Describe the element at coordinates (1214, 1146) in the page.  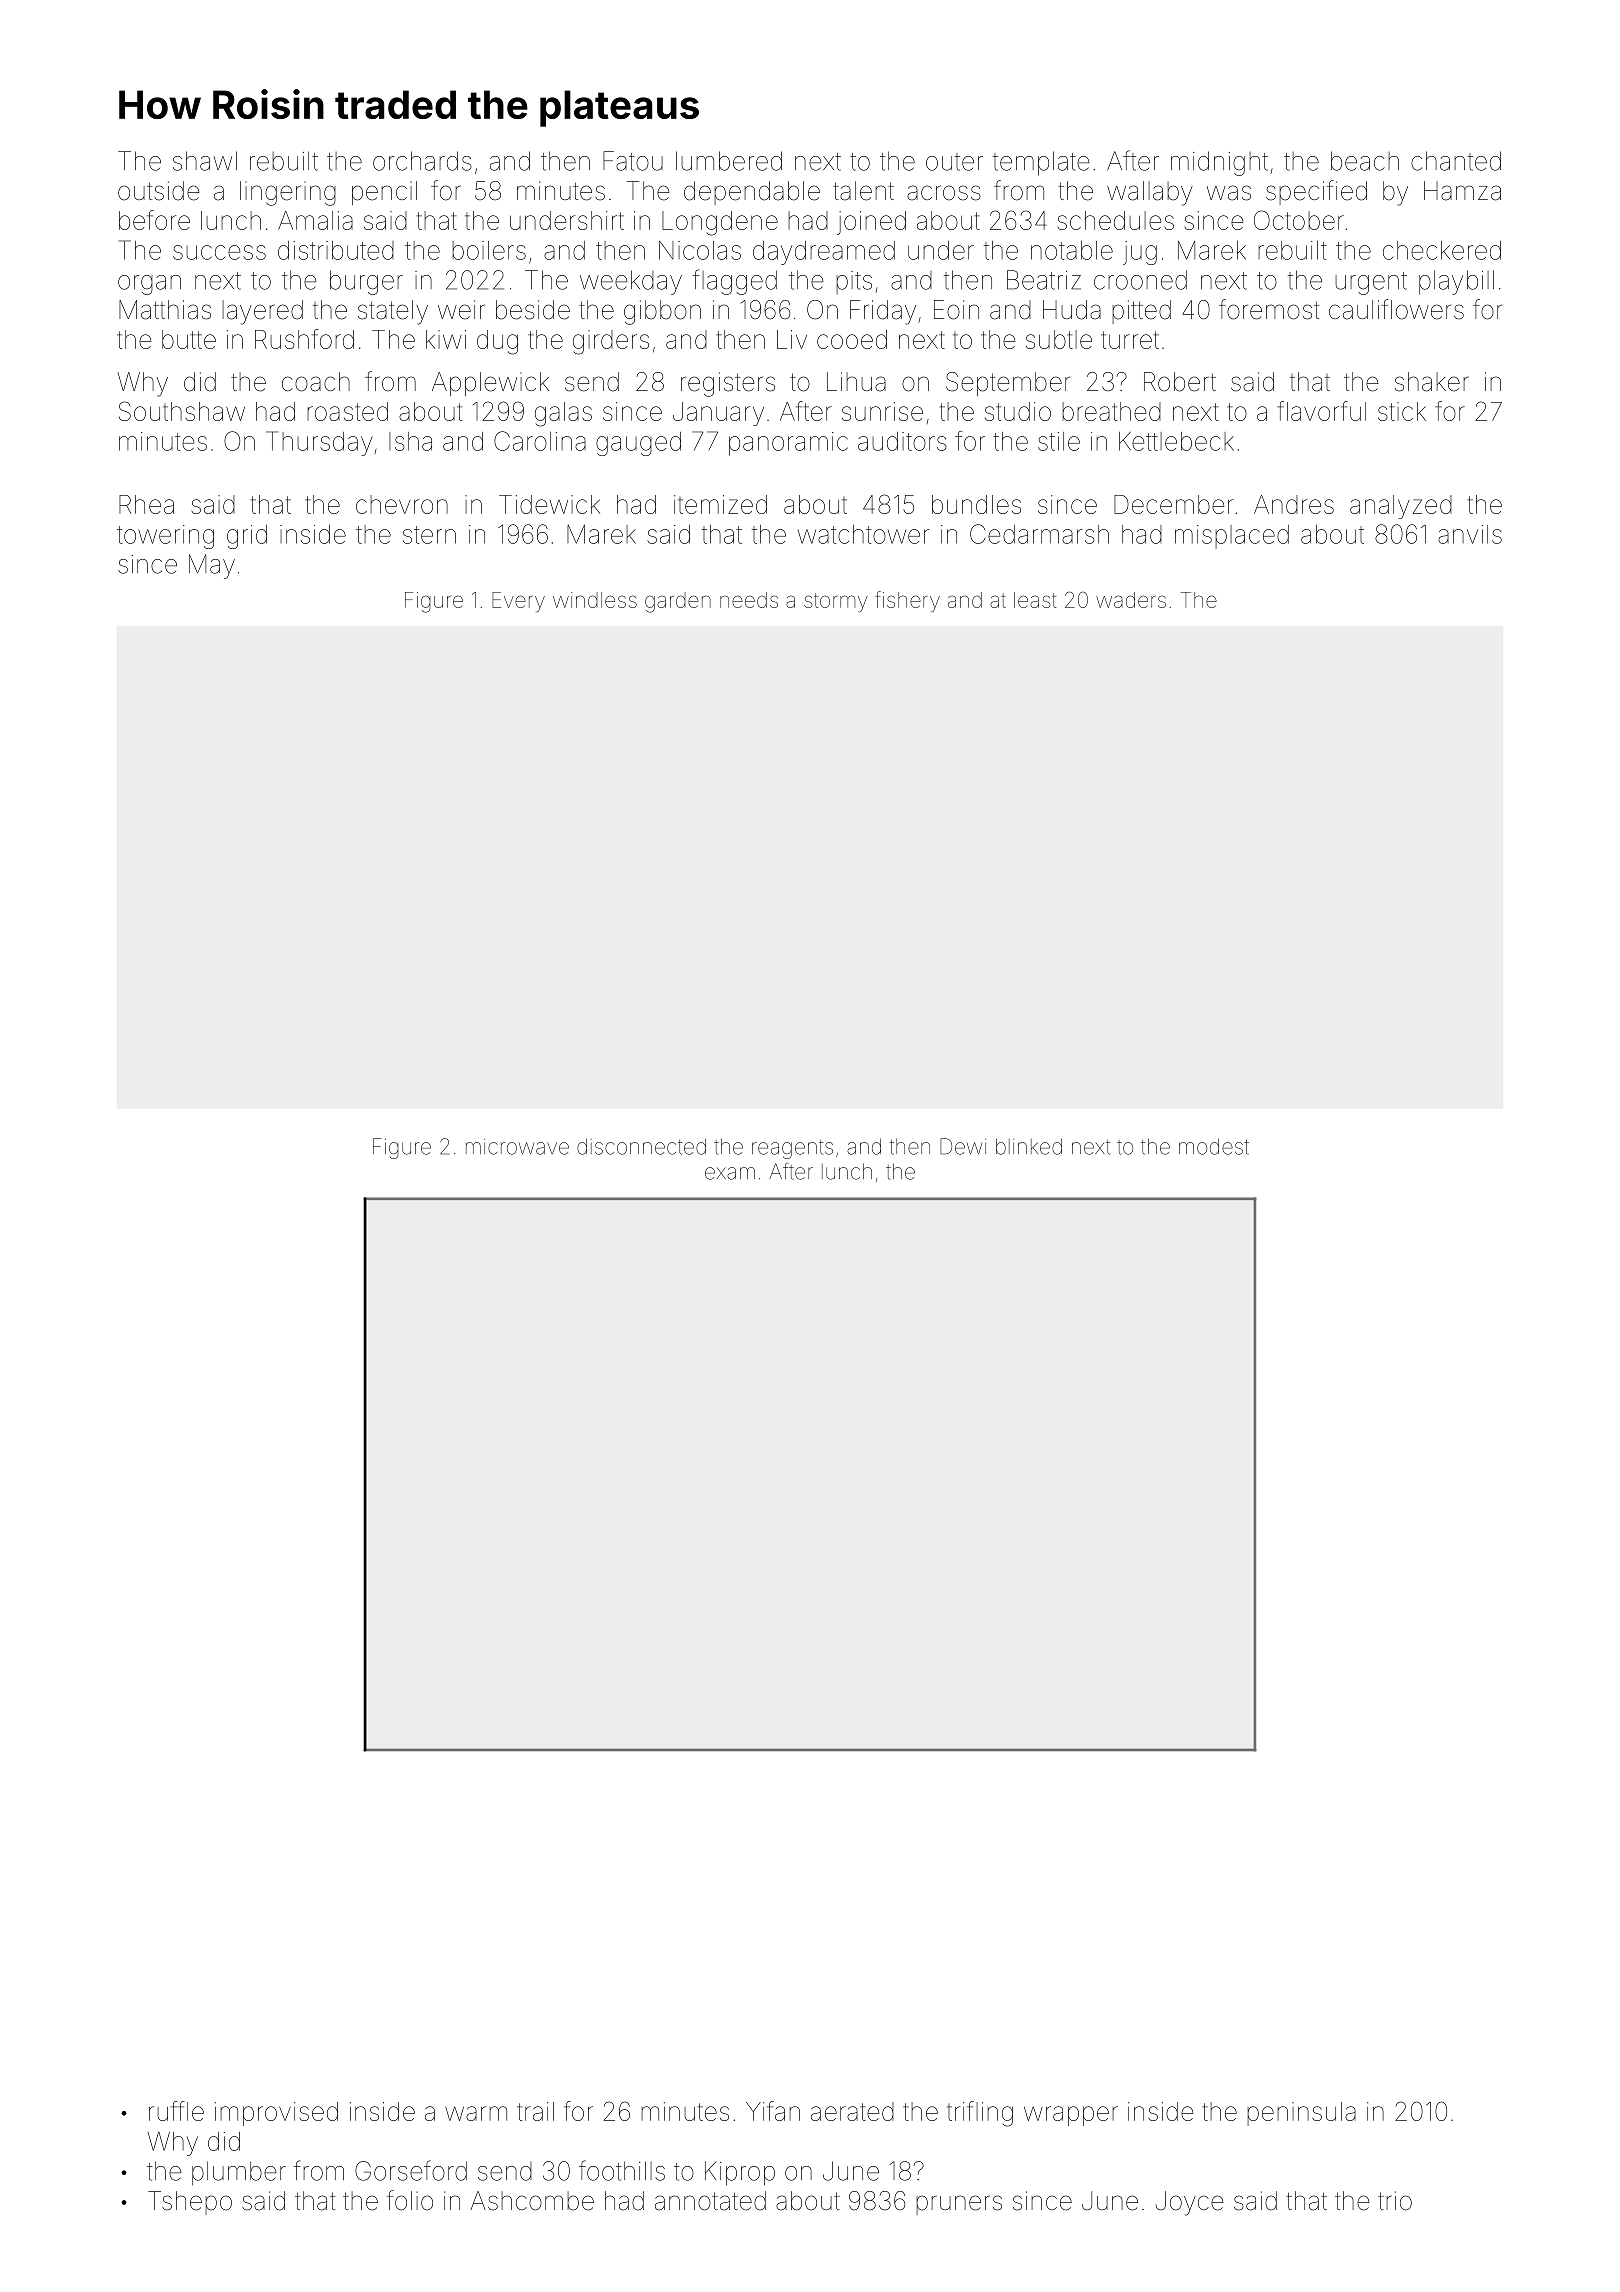
I see `modest` at that location.
